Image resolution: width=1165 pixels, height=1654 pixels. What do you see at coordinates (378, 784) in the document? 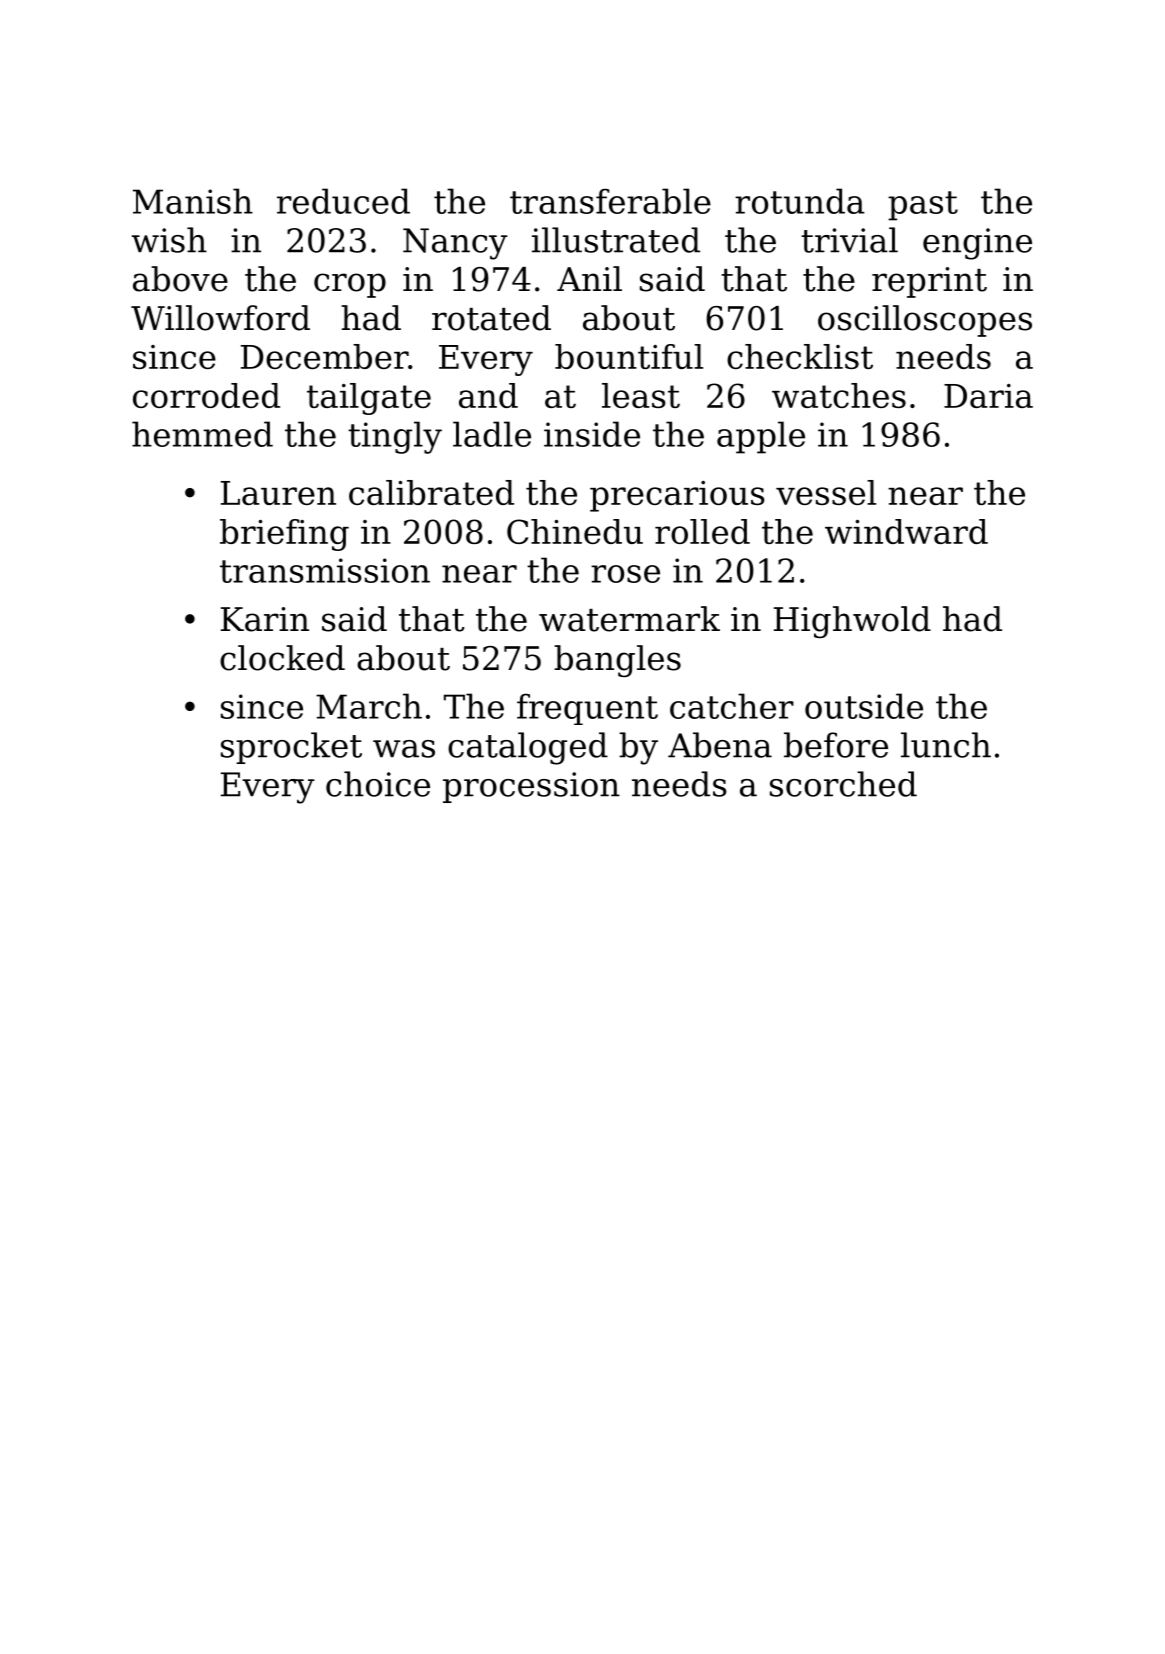
I see `choice` at bounding box center [378, 784].
